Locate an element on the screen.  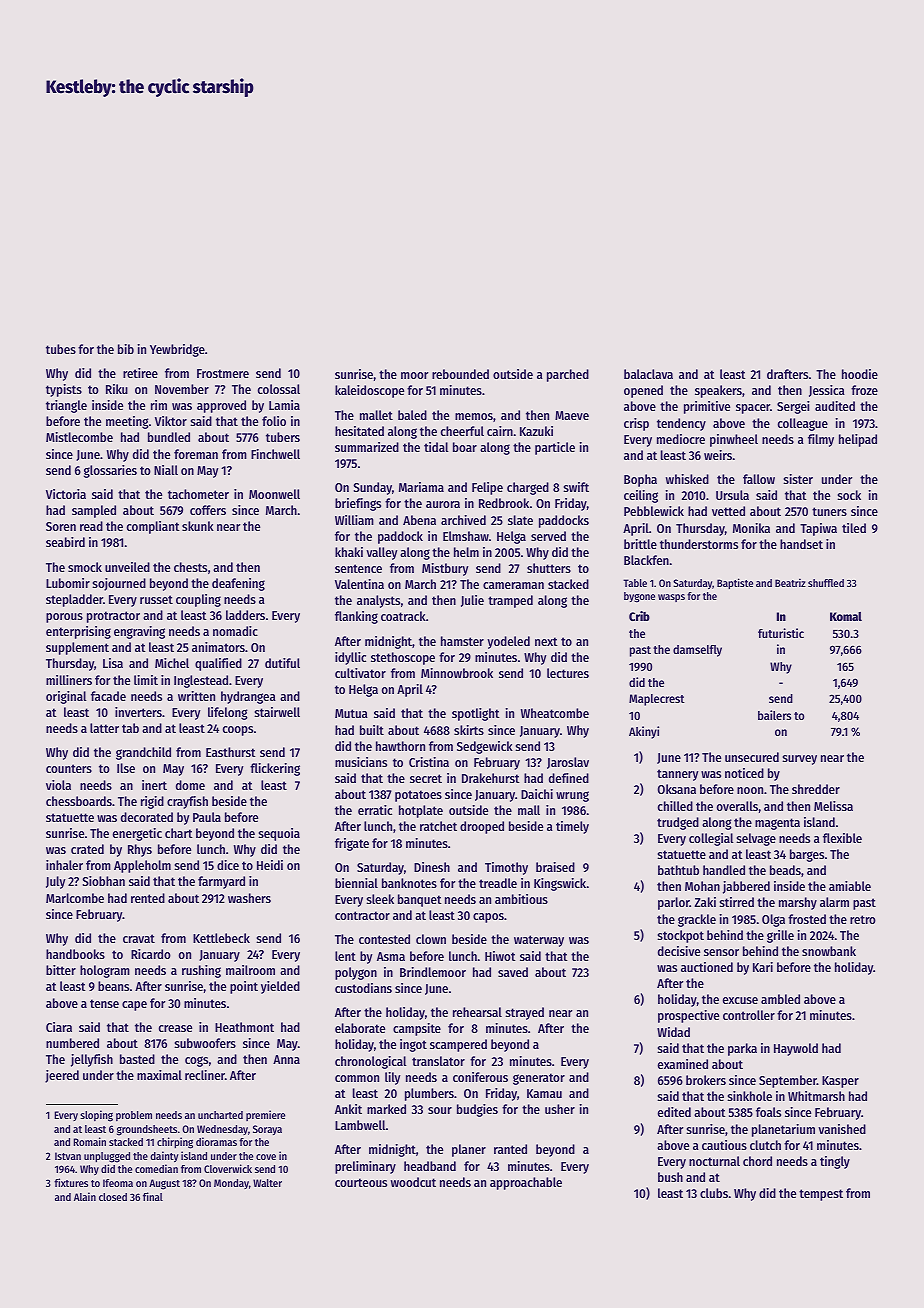
latter is located at coordinates (104, 728).
